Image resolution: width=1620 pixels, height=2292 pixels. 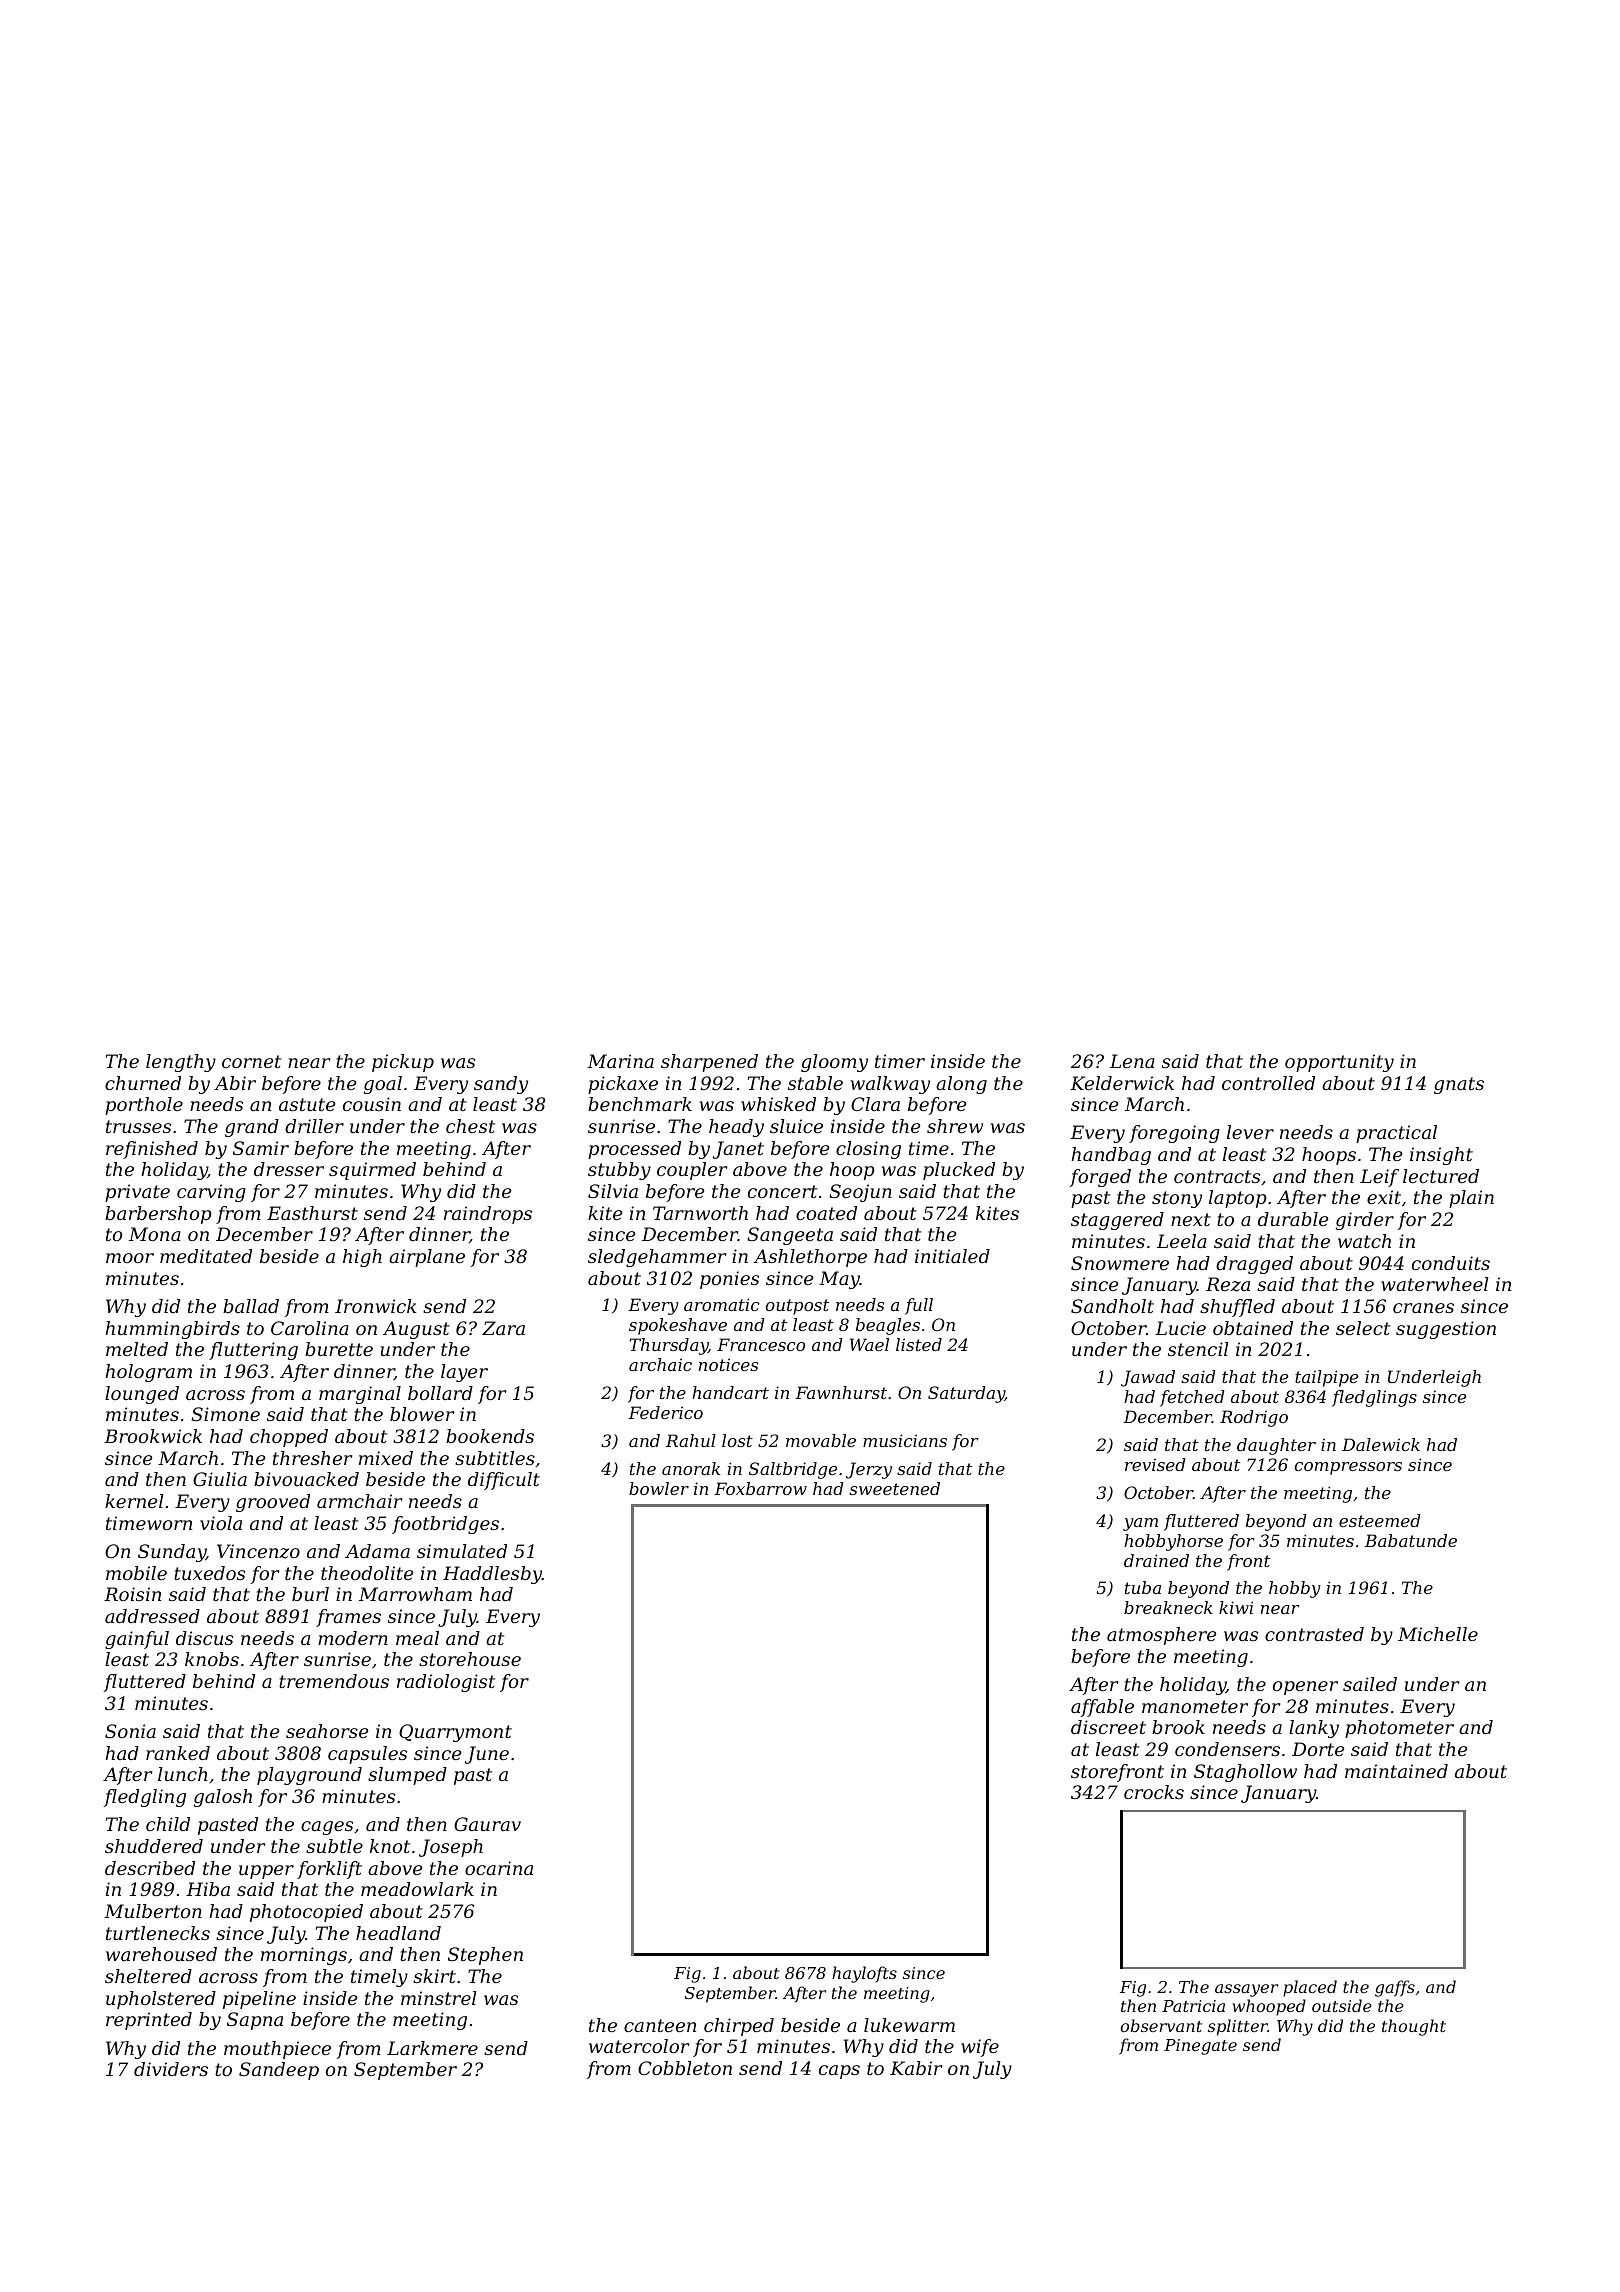 What do you see at coordinates (470, 1659) in the screenshot?
I see `storehouse` at bounding box center [470, 1659].
